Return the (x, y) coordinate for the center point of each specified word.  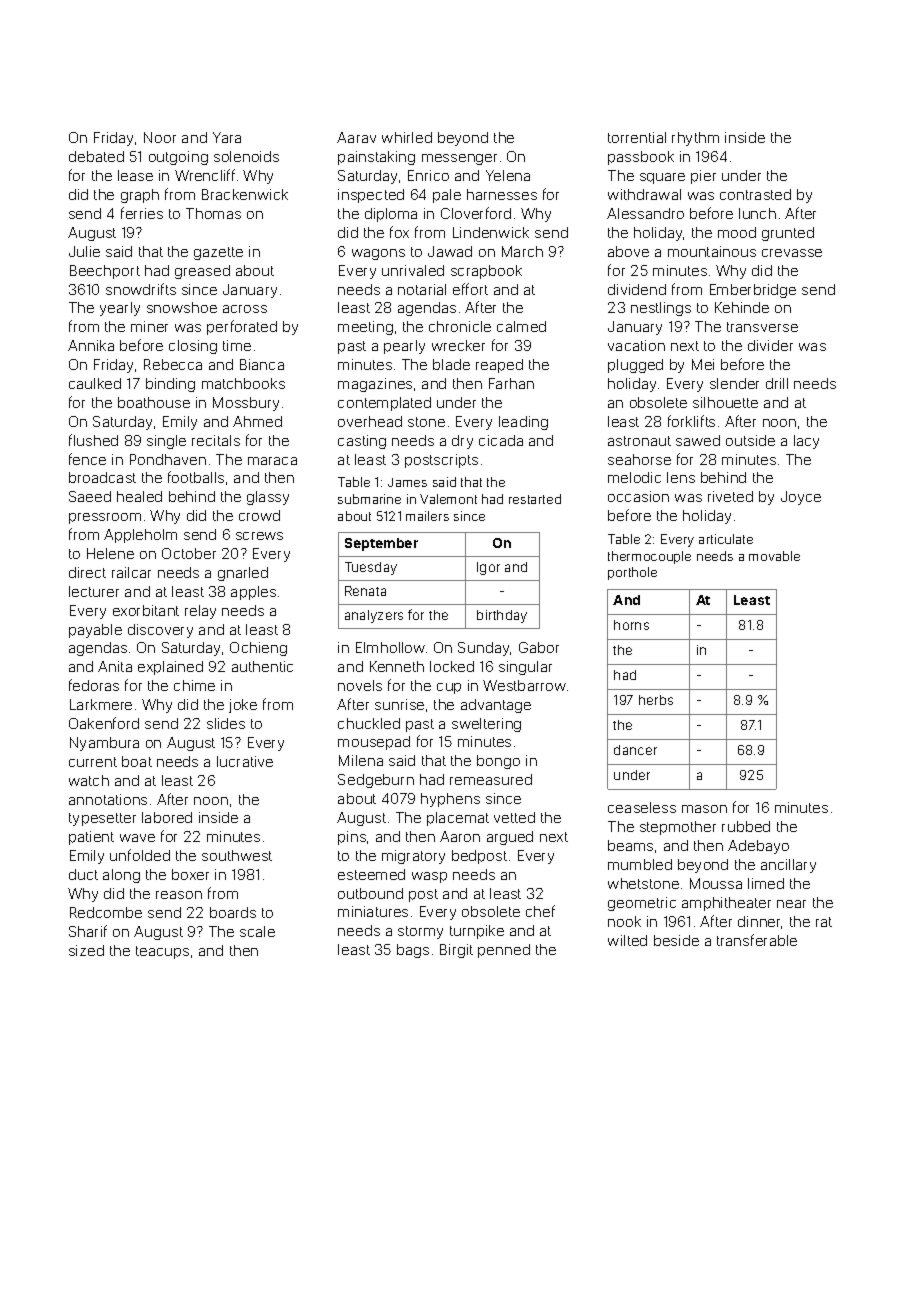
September (381, 544)
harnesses (502, 194)
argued (510, 838)
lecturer (94, 591)
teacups (162, 952)
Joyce (801, 498)
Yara (227, 137)
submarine (369, 499)
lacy (806, 442)
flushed (93, 440)
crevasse (792, 253)
